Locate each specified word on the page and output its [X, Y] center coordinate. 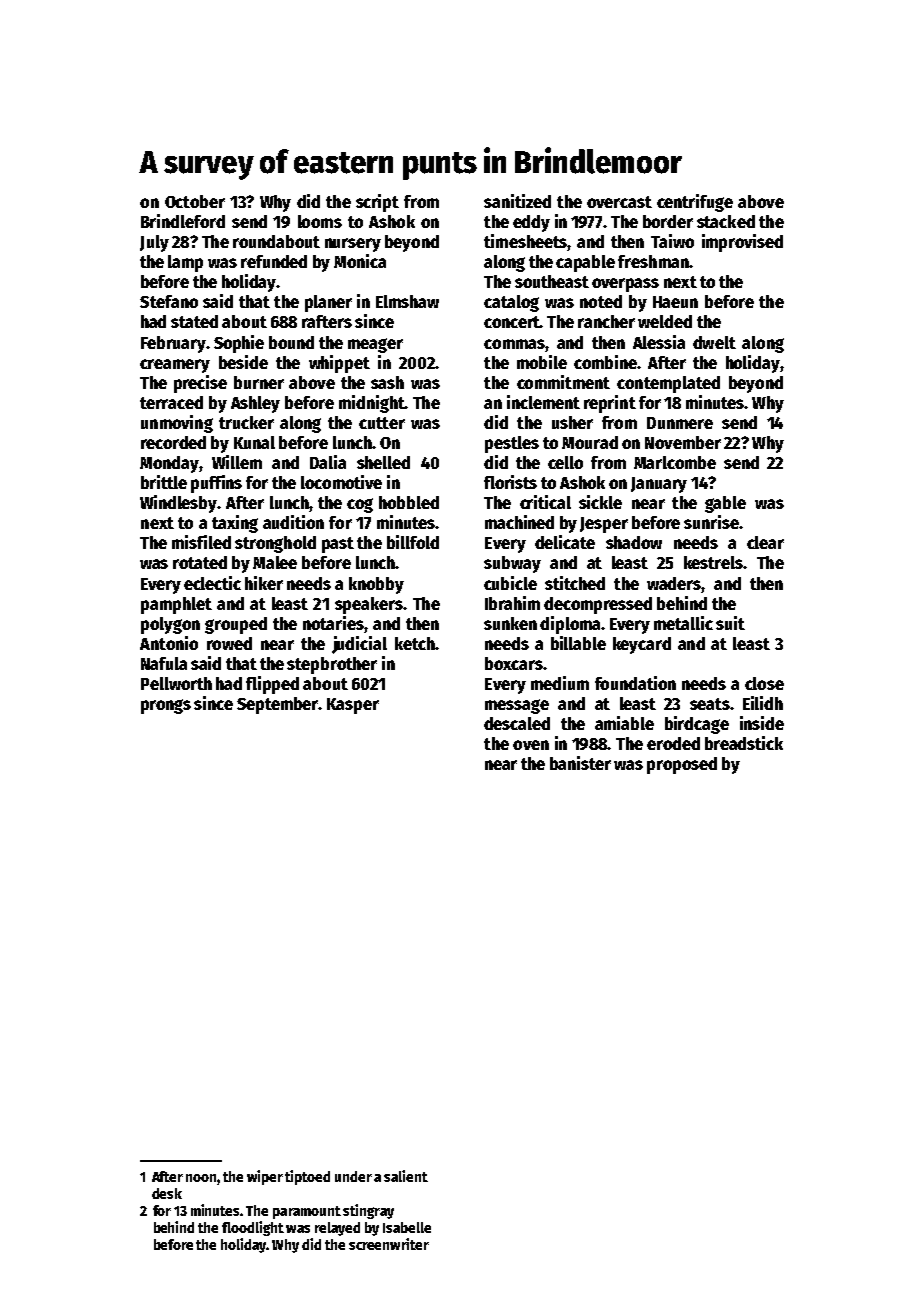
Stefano [169, 301]
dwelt [714, 342]
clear [765, 542]
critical [545, 502]
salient [406, 1176]
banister [580, 763]
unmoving [177, 424]
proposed [682, 765]
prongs [166, 706]
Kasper [353, 706]
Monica [360, 261]
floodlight [253, 1228]
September [278, 705]
